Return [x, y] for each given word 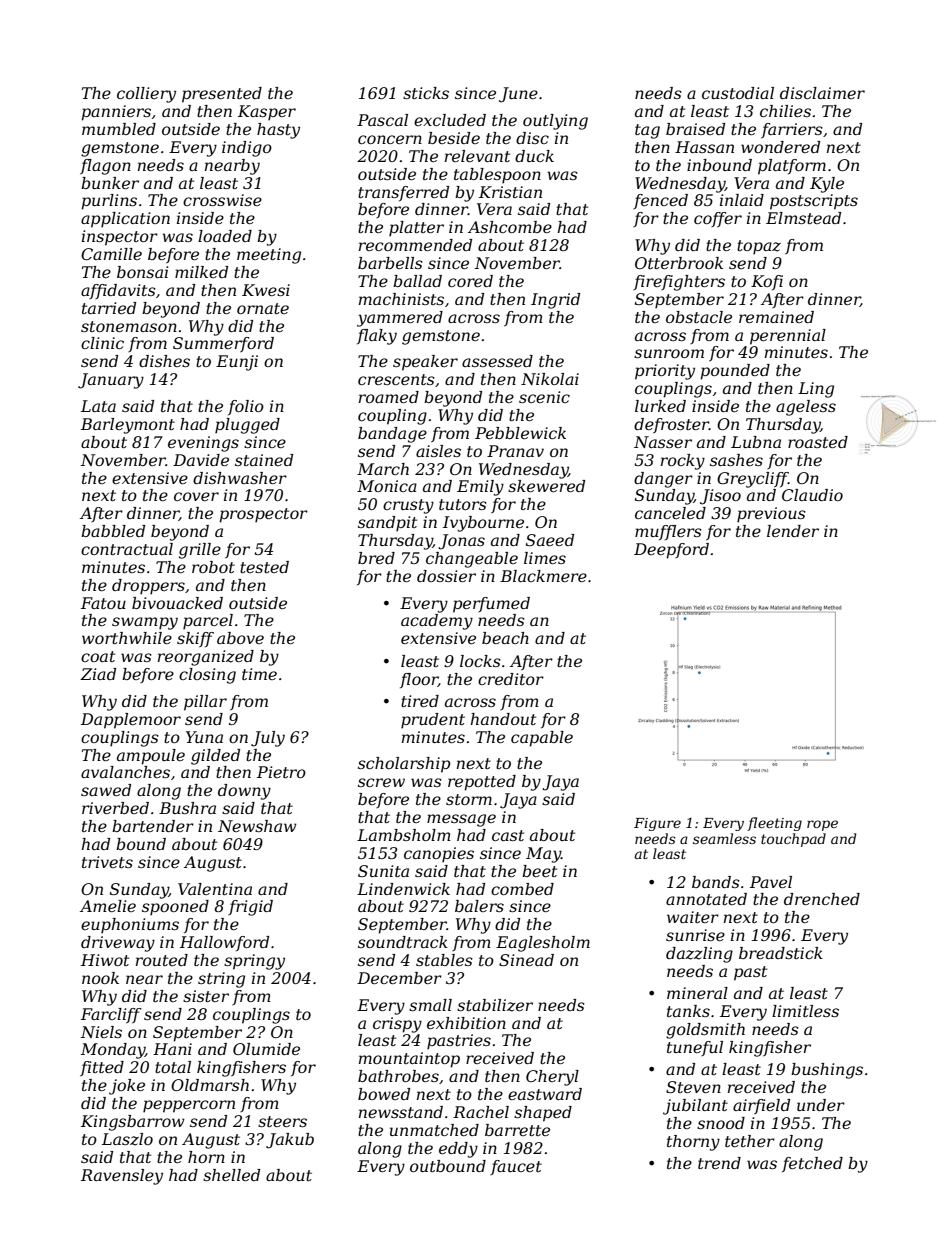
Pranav [515, 451]
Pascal [382, 120]
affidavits [118, 291]
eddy [458, 1150]
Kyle [827, 185]
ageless [806, 408]
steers [282, 1121]
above [240, 638]
